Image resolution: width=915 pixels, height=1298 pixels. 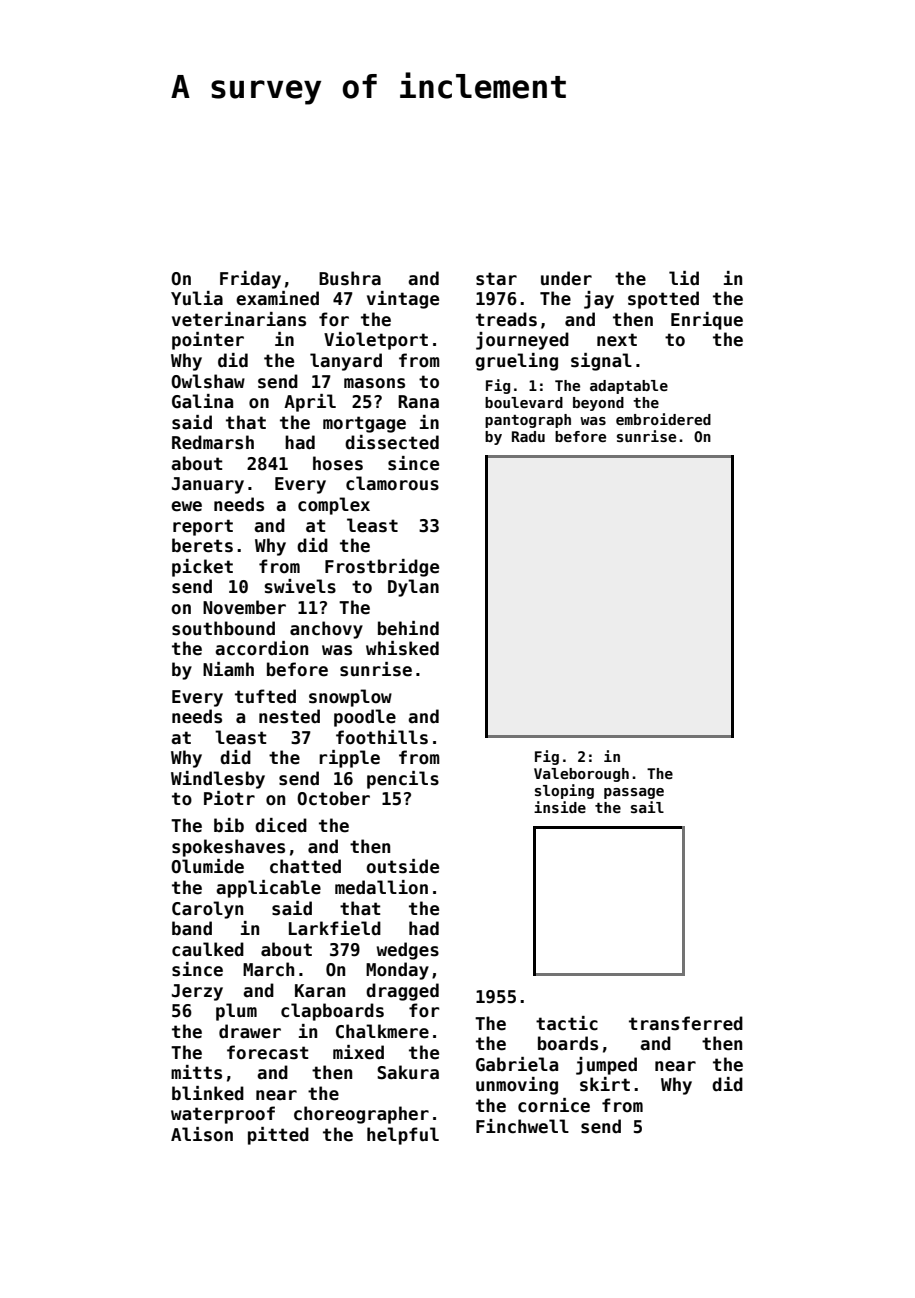 I want to click on Owlshaw, so click(x=208, y=381).
